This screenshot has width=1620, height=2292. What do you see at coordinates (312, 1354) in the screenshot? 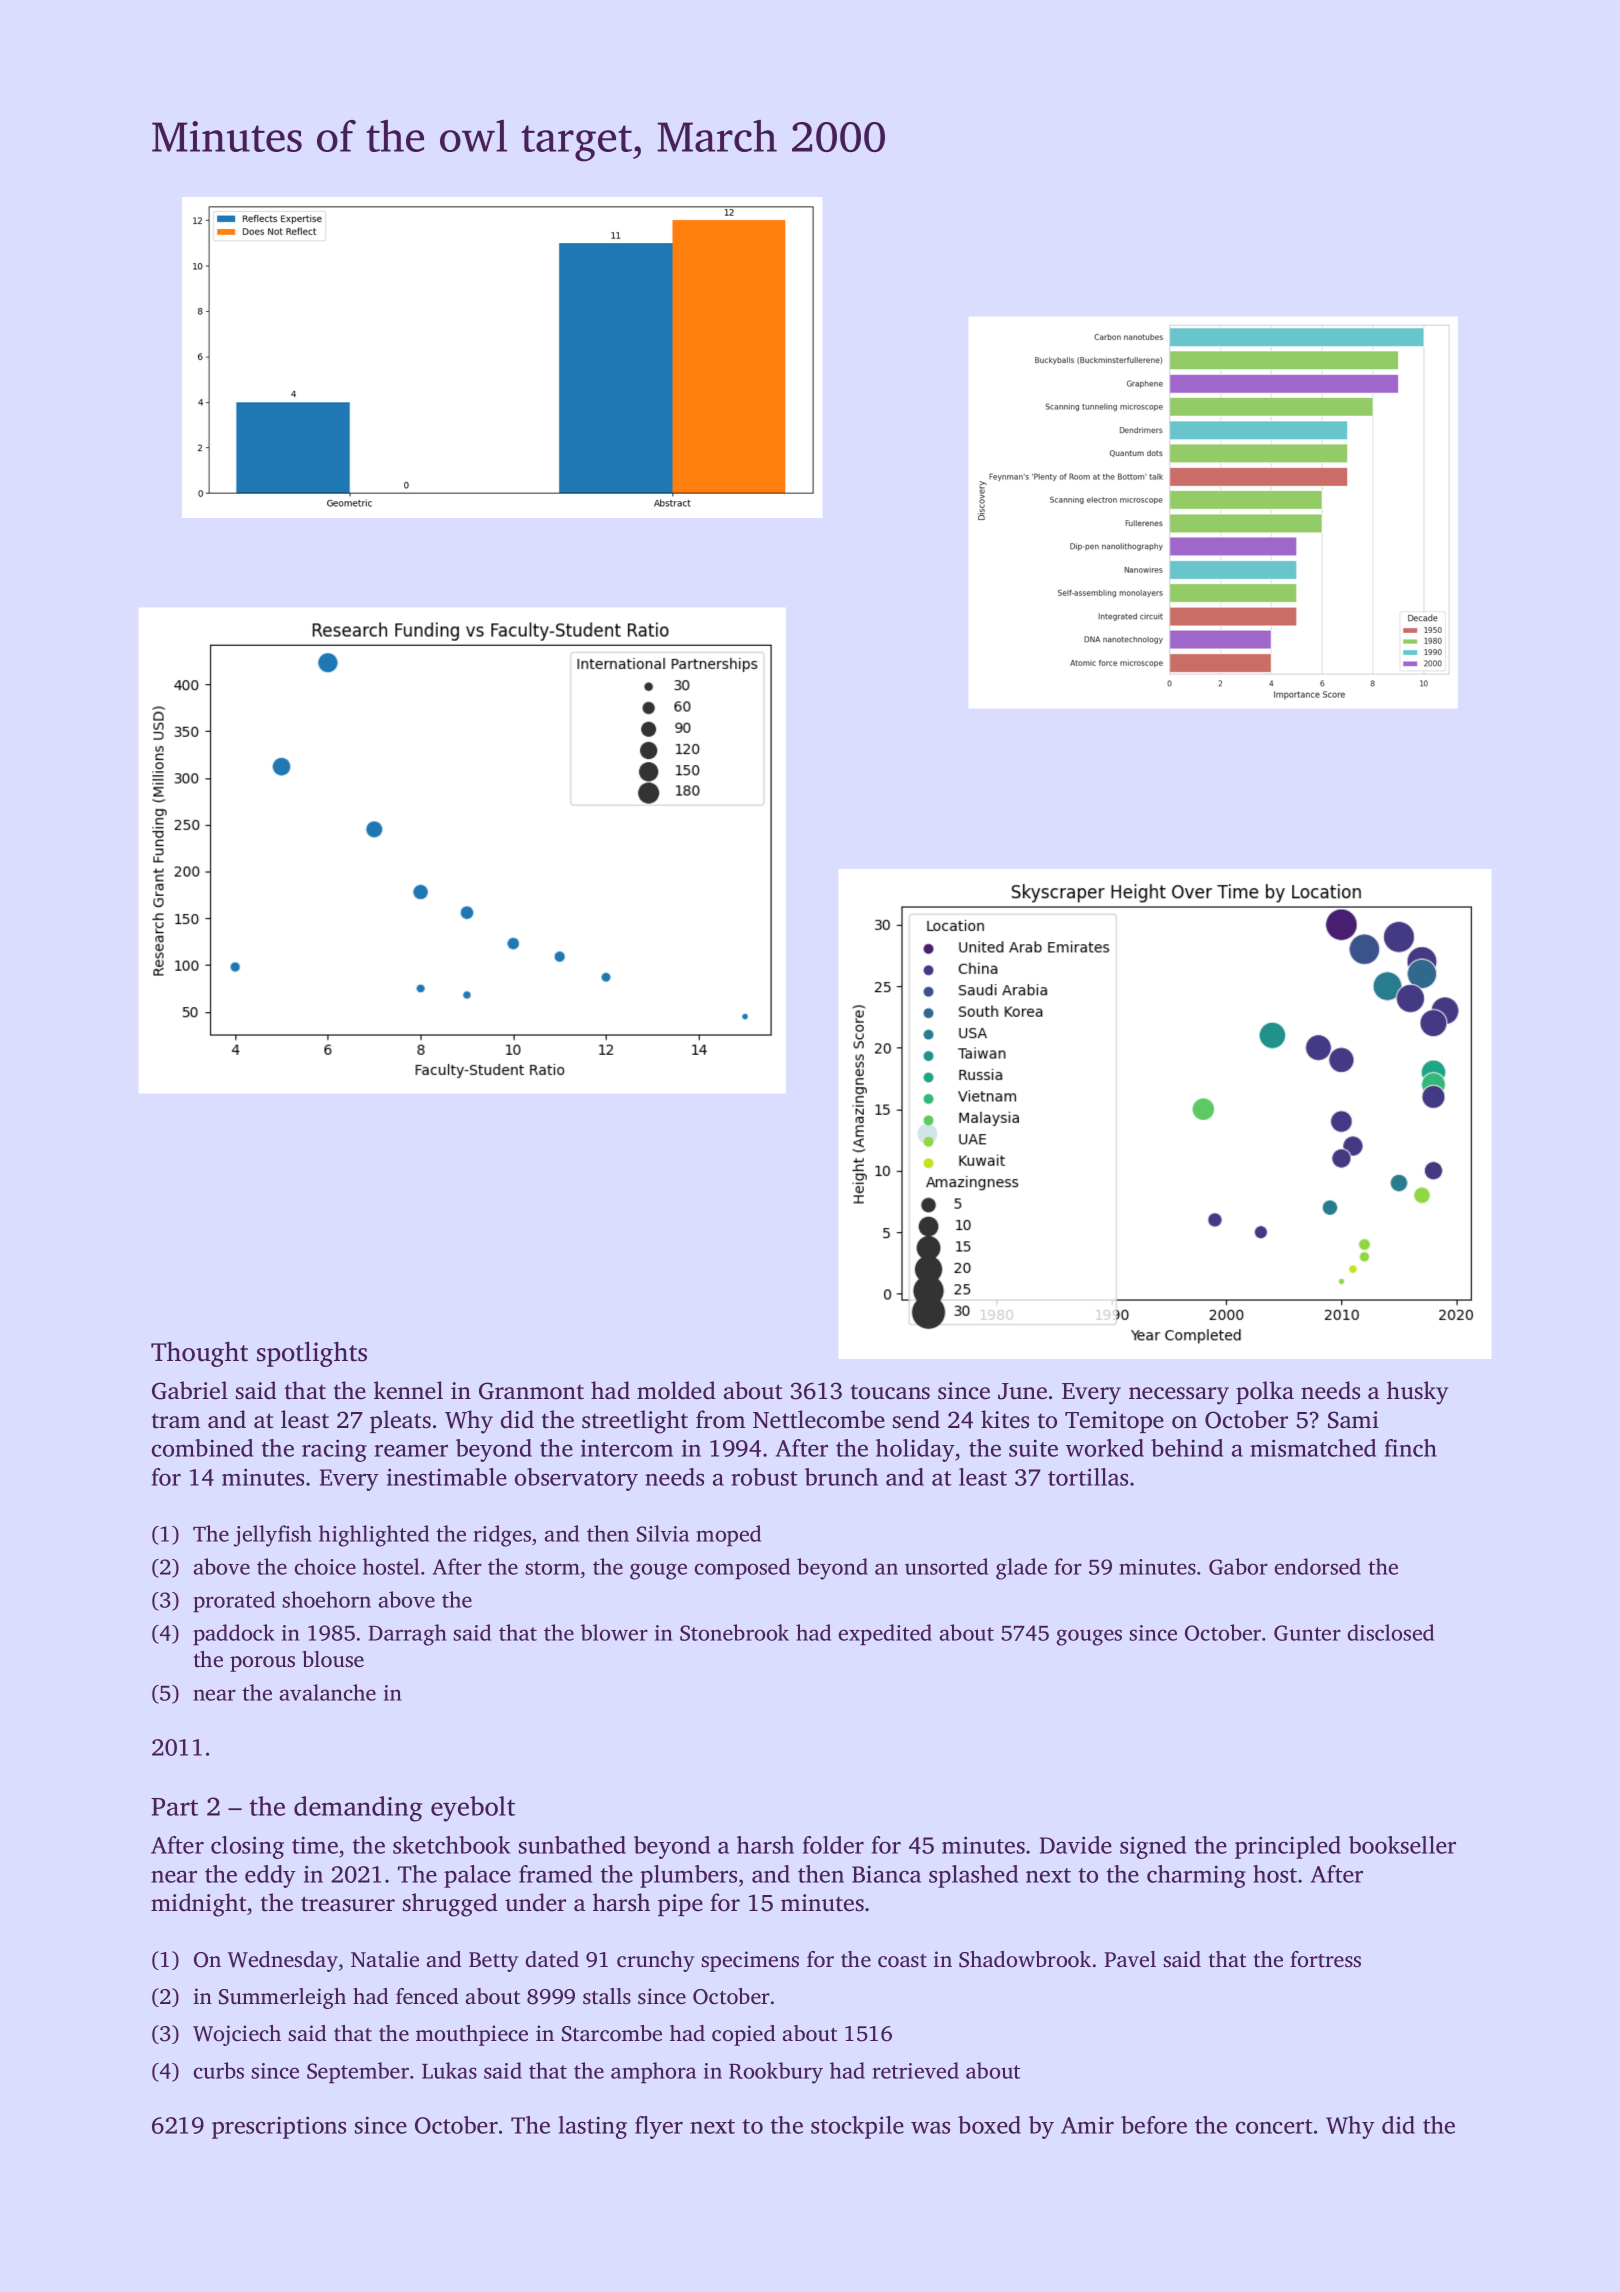
I see `spotlights` at bounding box center [312, 1354].
